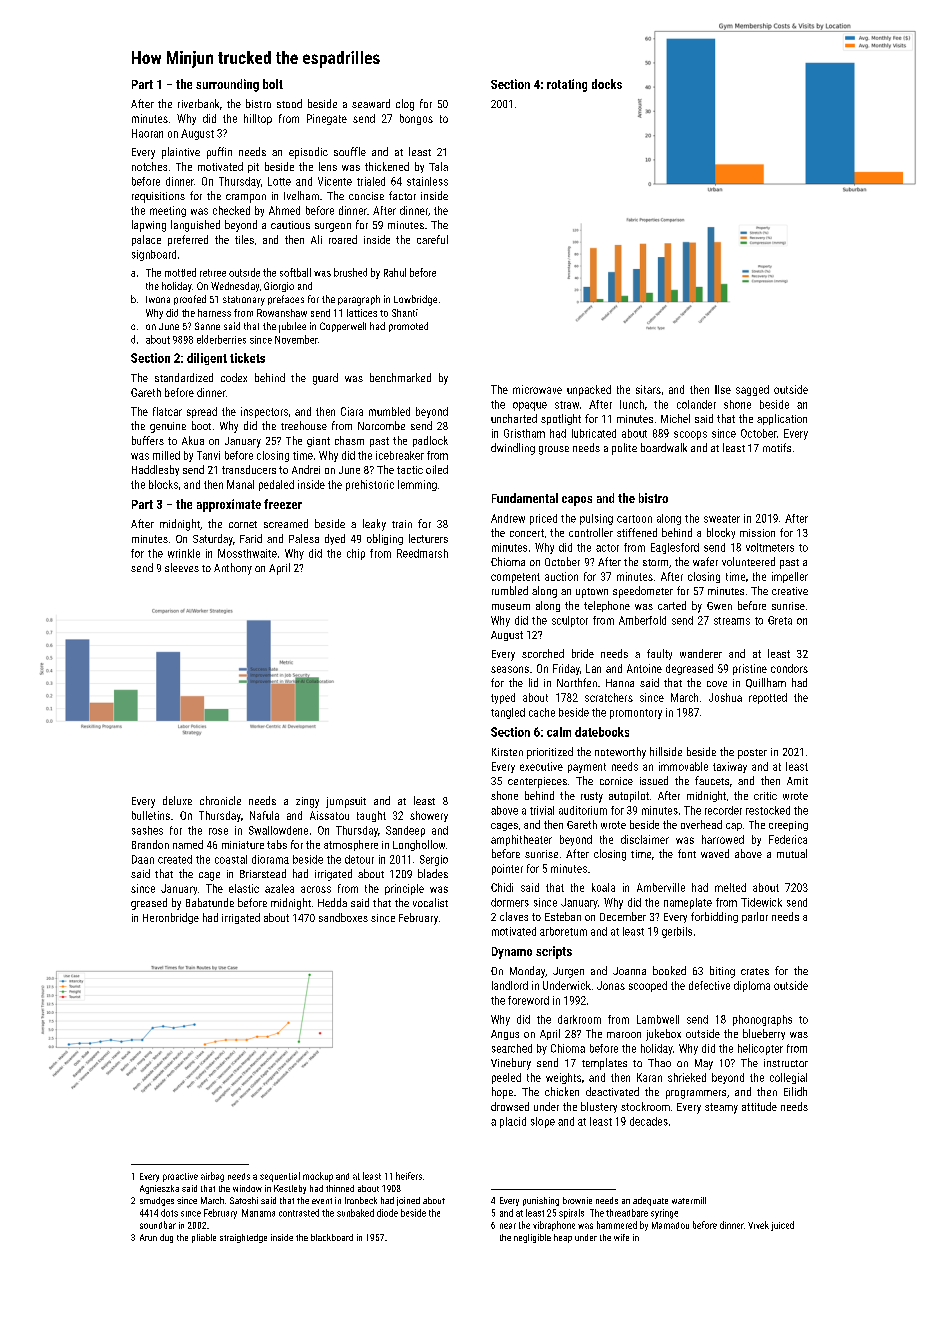 This page has width=939, height=1334. I want to click on sitars, so click(648, 389).
